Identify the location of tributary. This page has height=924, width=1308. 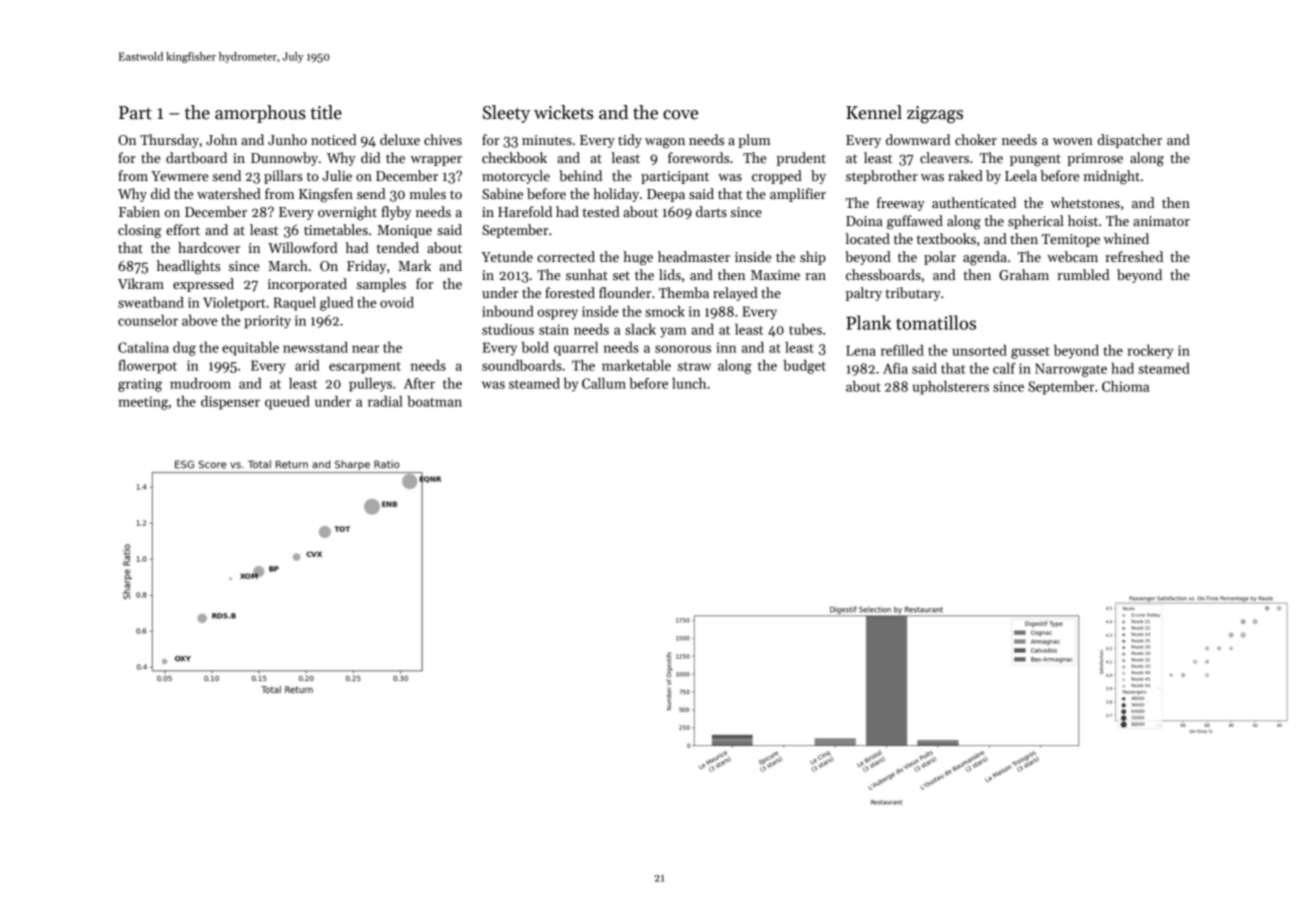
(913, 294).
